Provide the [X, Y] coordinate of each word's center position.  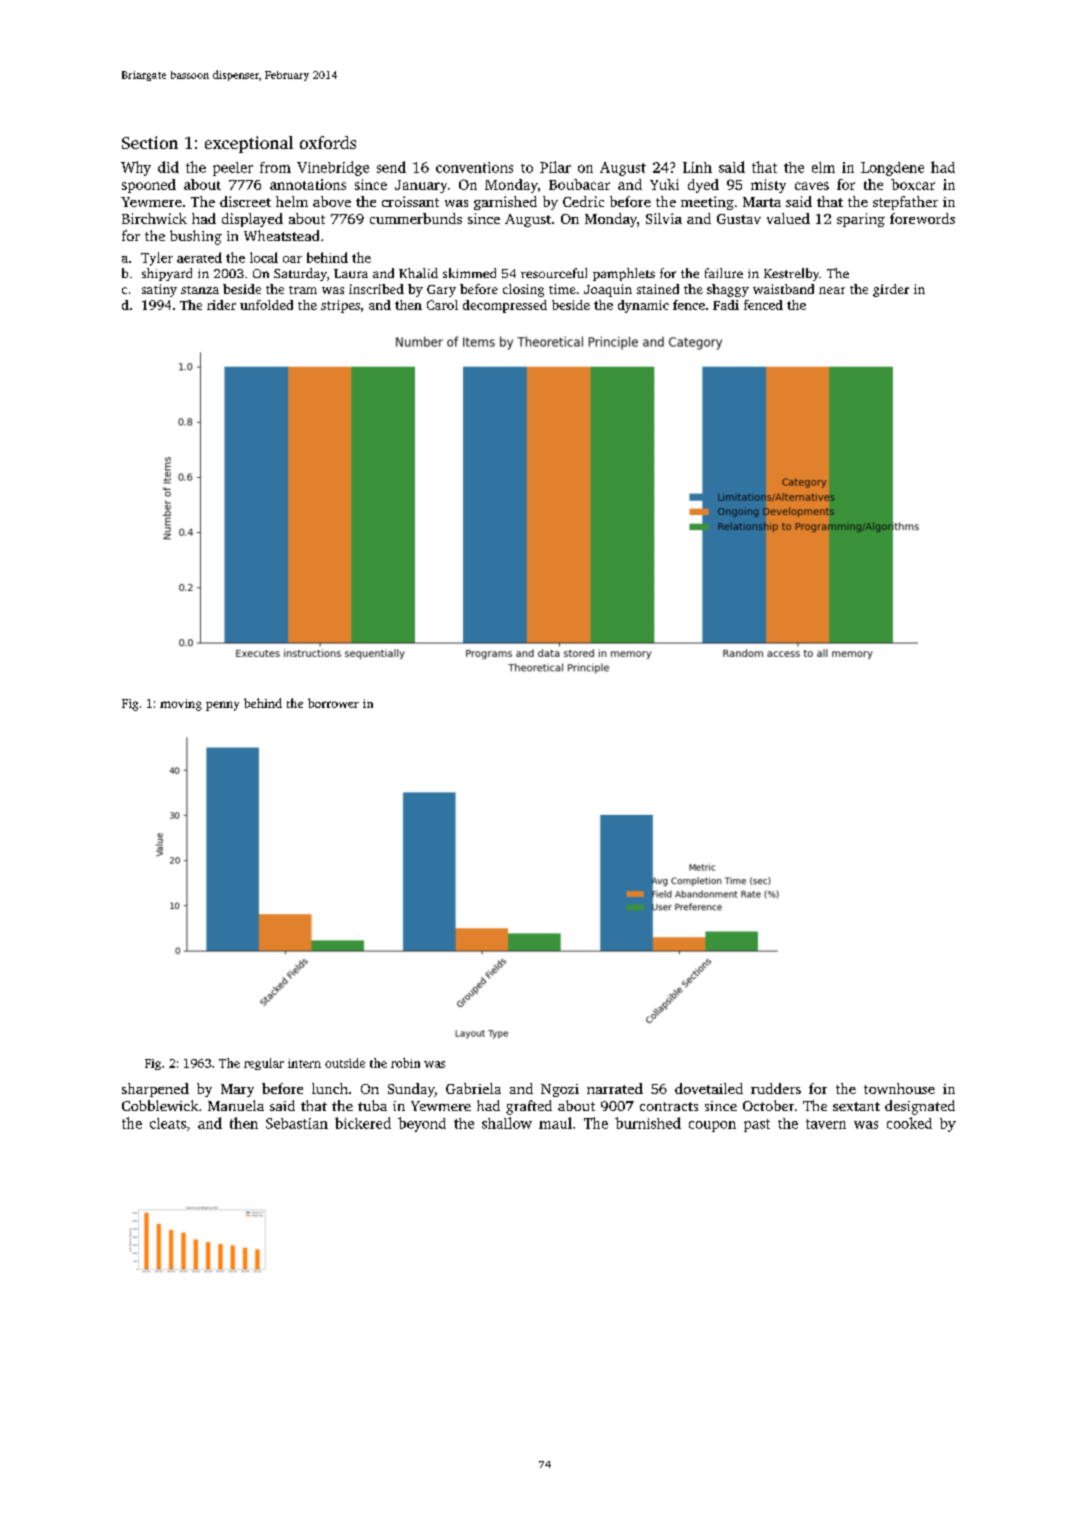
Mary [237, 1090]
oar [292, 259]
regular [264, 1064]
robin [405, 1063]
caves [812, 186]
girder [891, 290]
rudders [776, 1088]
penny [222, 706]
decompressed [505, 306]
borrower [333, 703]
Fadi [726, 305]
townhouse [899, 1088]
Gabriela [473, 1088]
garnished [505, 203]
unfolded [266, 305]
